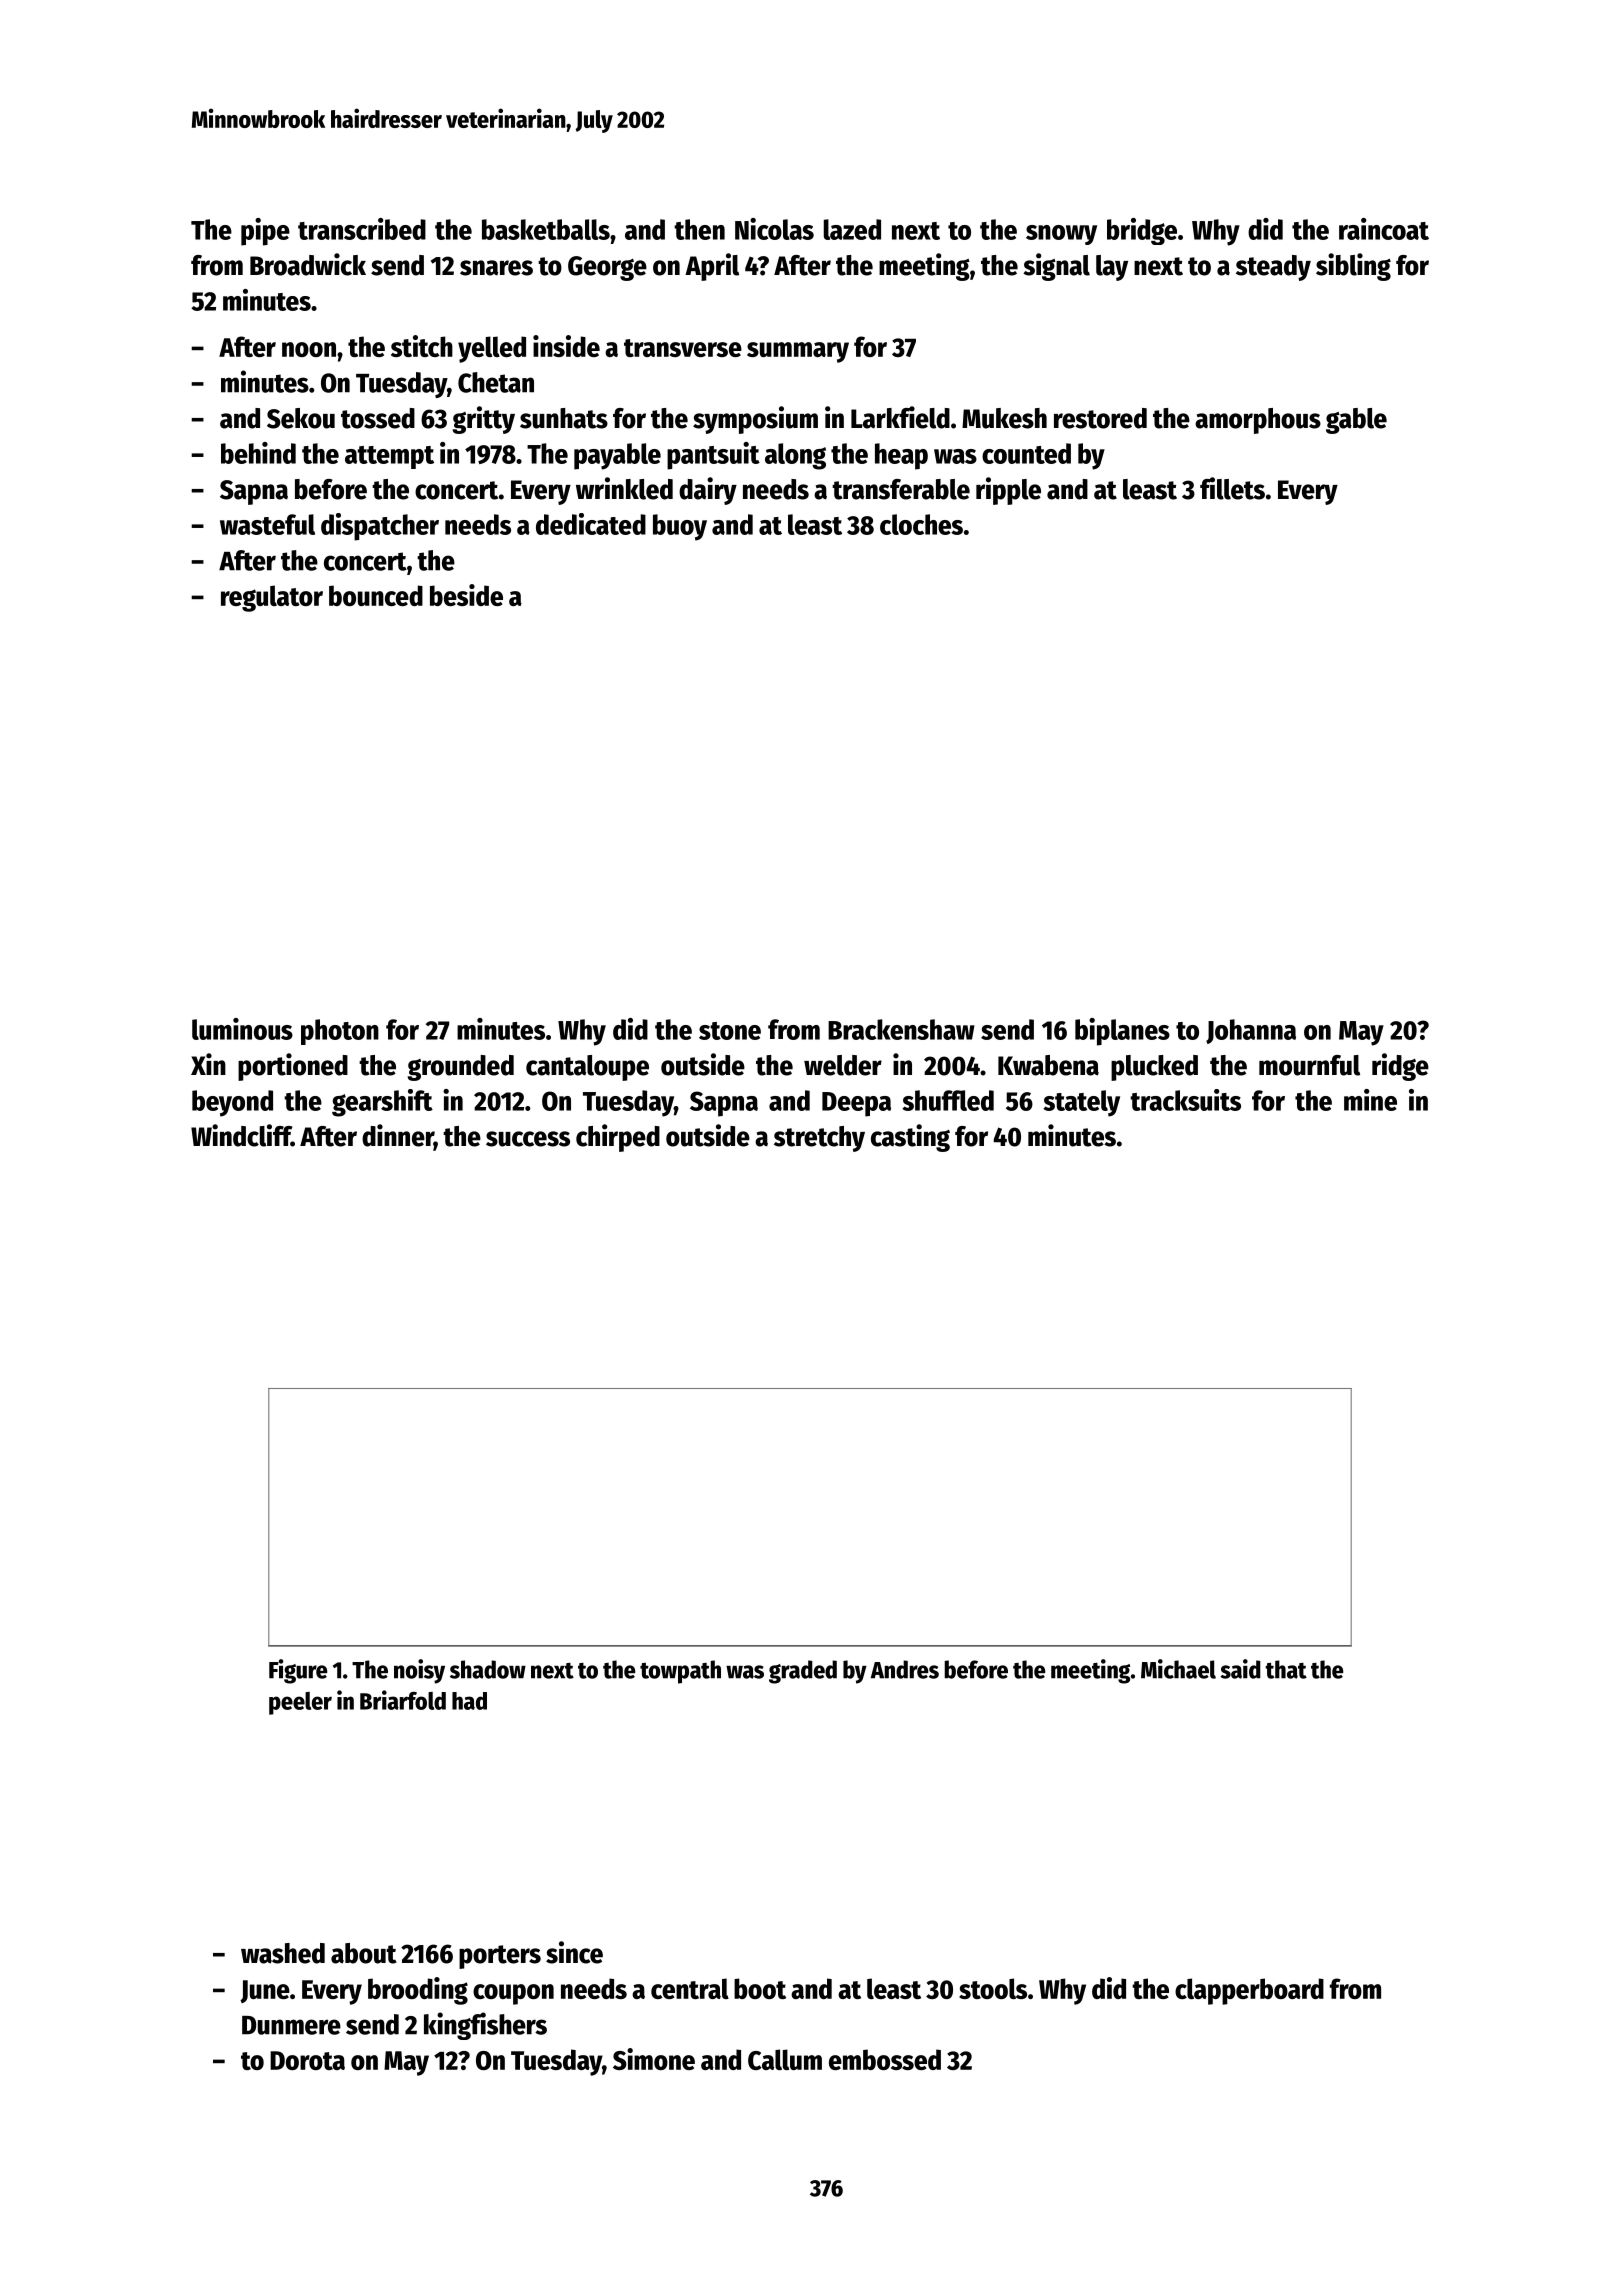  I want to click on portioned, so click(293, 1067).
